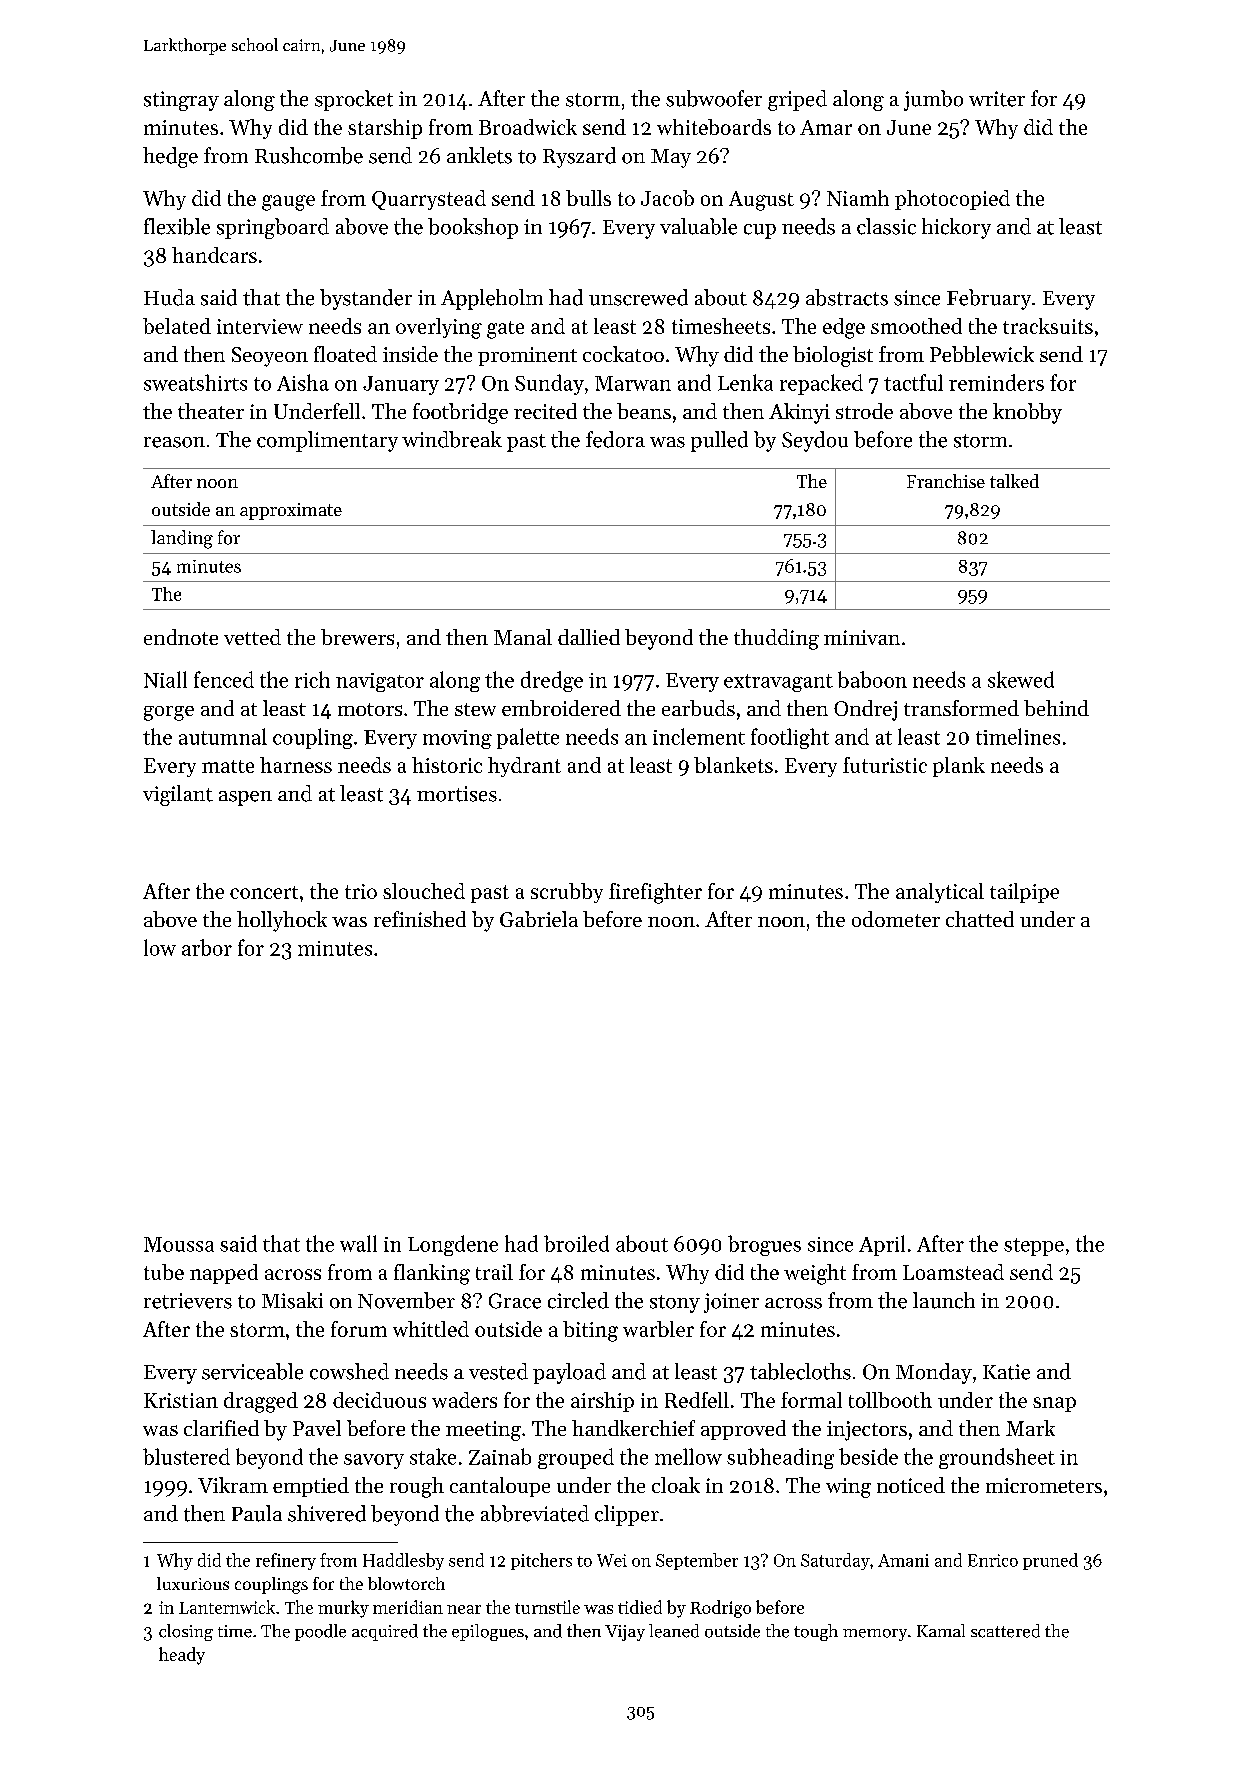  Describe the element at coordinates (178, 795) in the page. I see `vigilant` at that location.
